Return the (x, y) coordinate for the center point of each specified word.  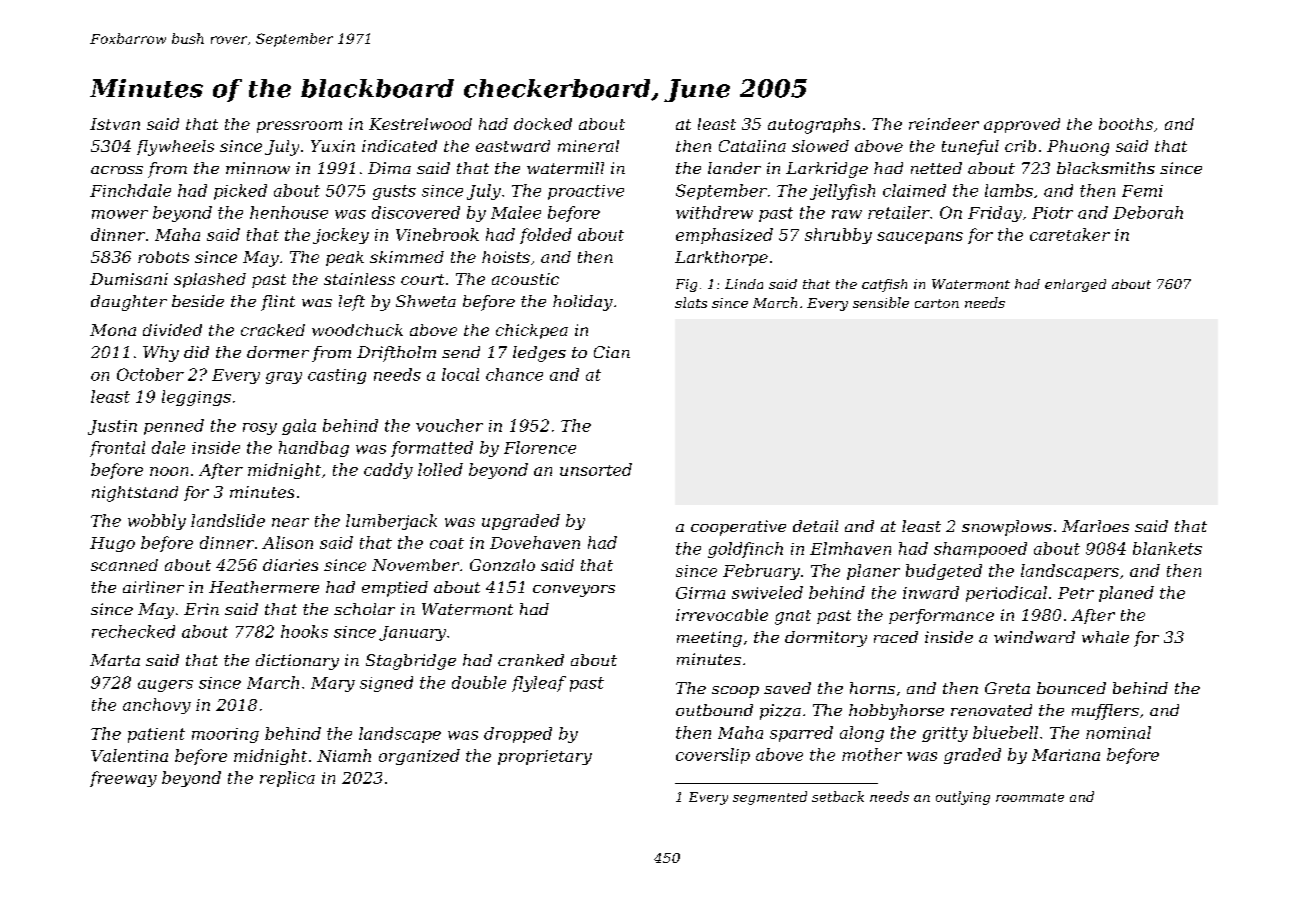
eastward (513, 146)
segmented (770, 798)
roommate (1030, 797)
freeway (123, 779)
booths (1126, 124)
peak (345, 258)
